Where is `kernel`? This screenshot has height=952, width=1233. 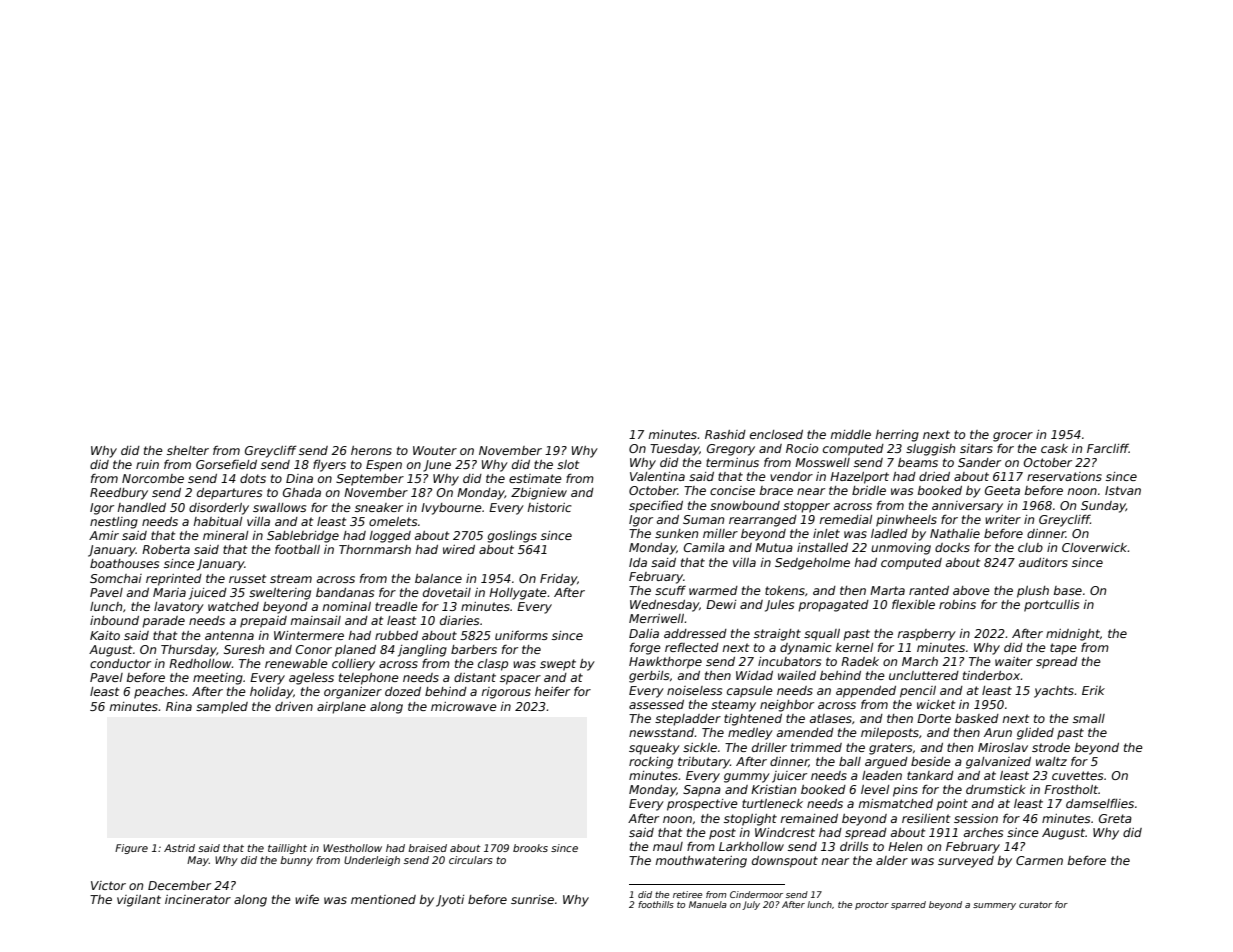 kernel is located at coordinates (855, 647).
